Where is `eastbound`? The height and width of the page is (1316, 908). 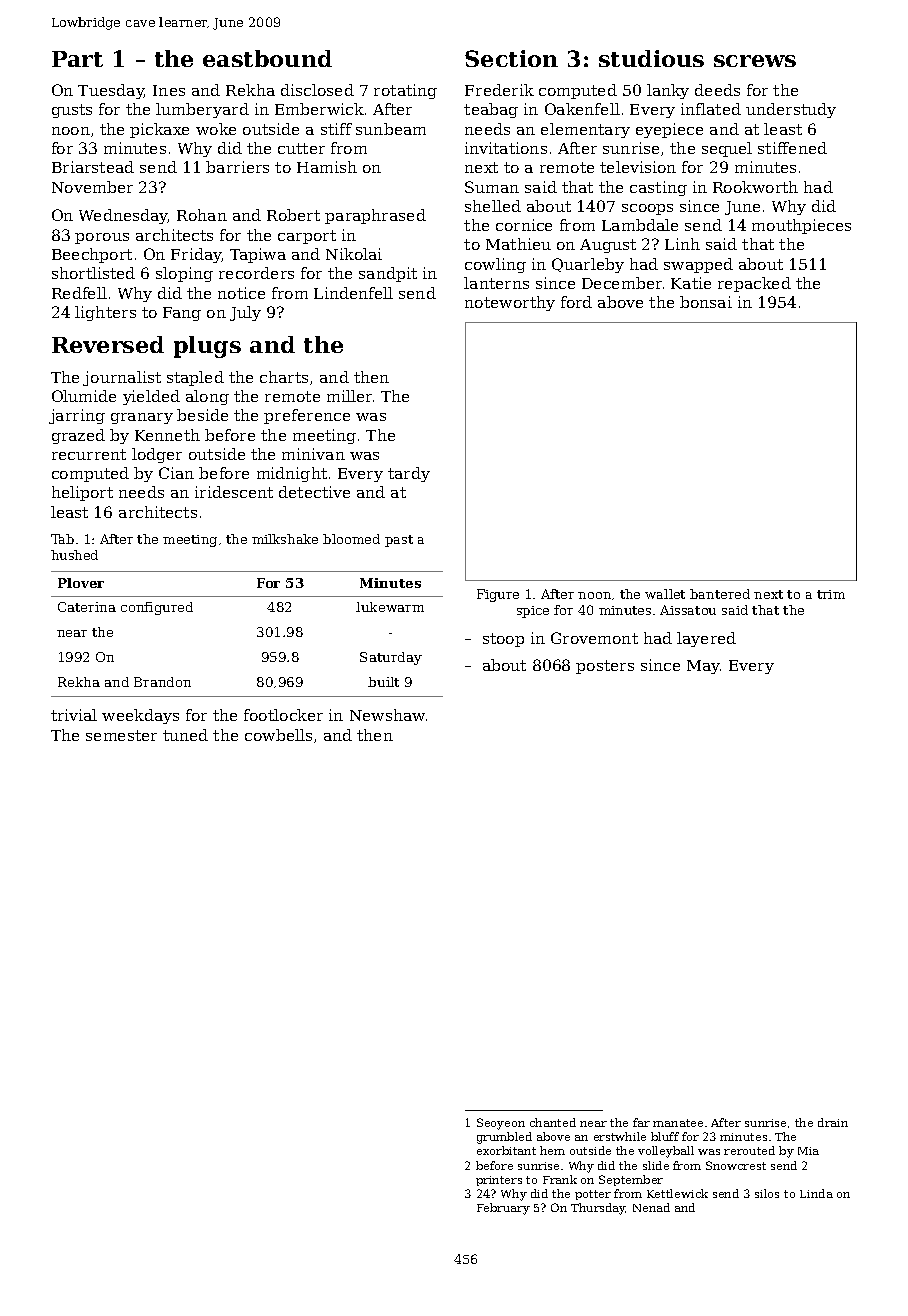 eastbound is located at coordinates (267, 58).
